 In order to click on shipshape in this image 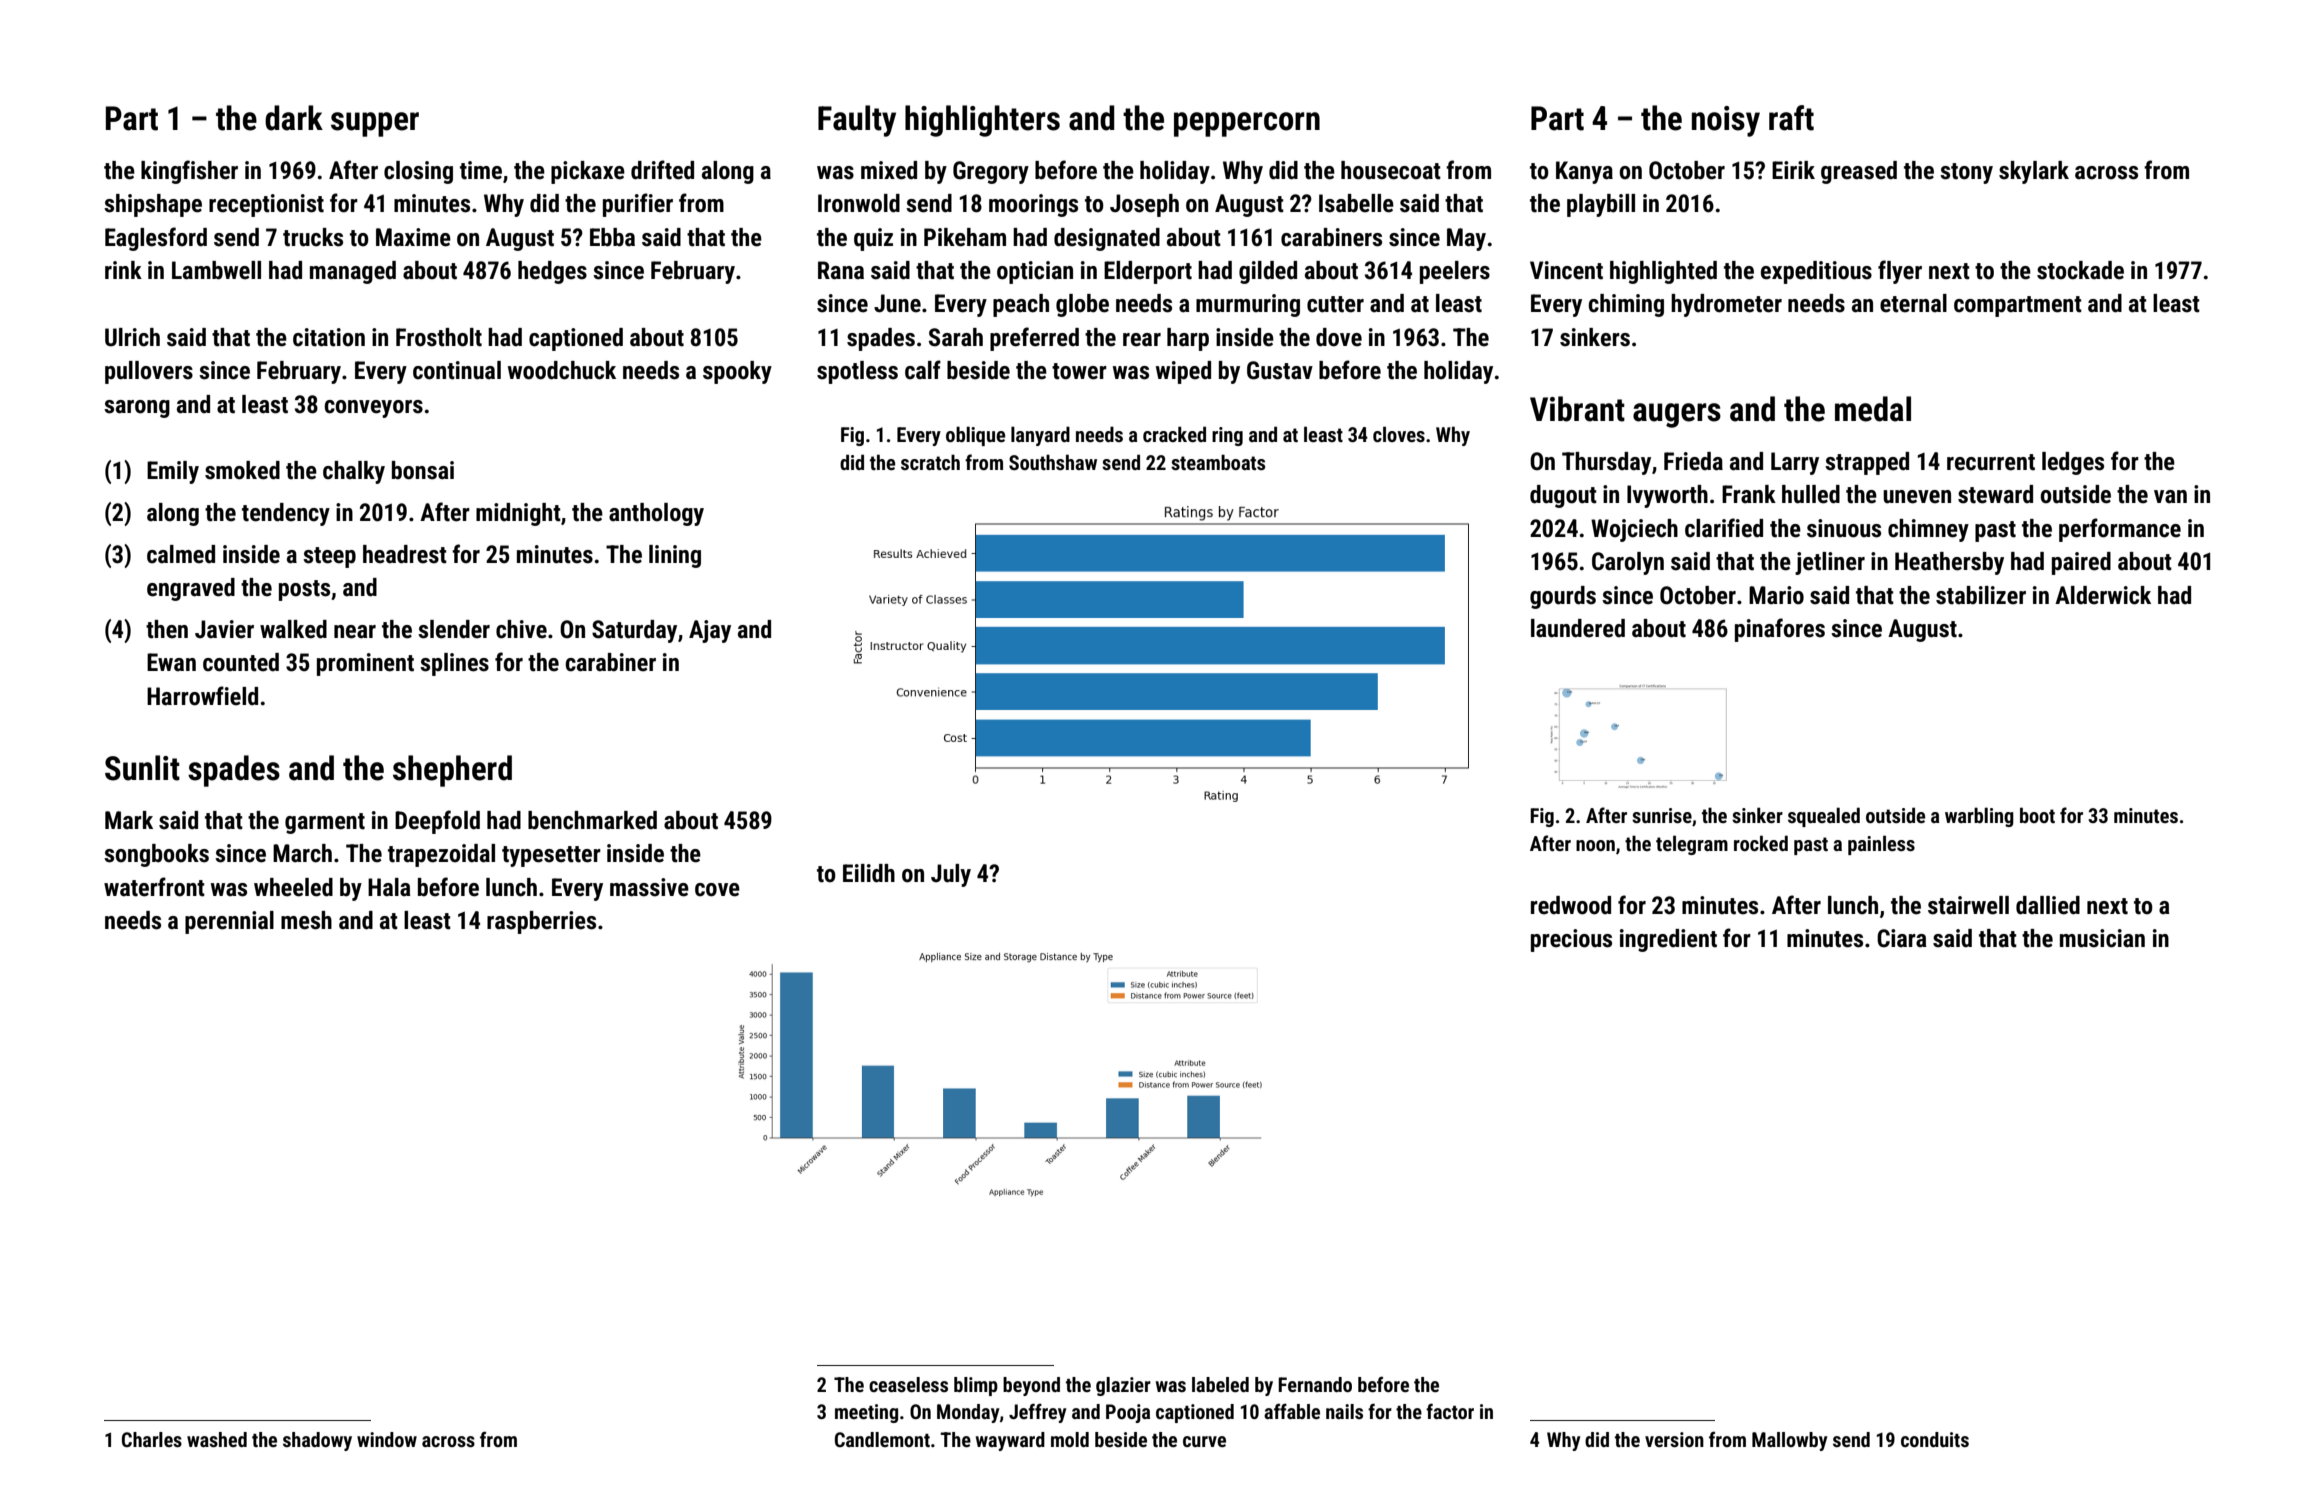, I will do `click(153, 205)`.
